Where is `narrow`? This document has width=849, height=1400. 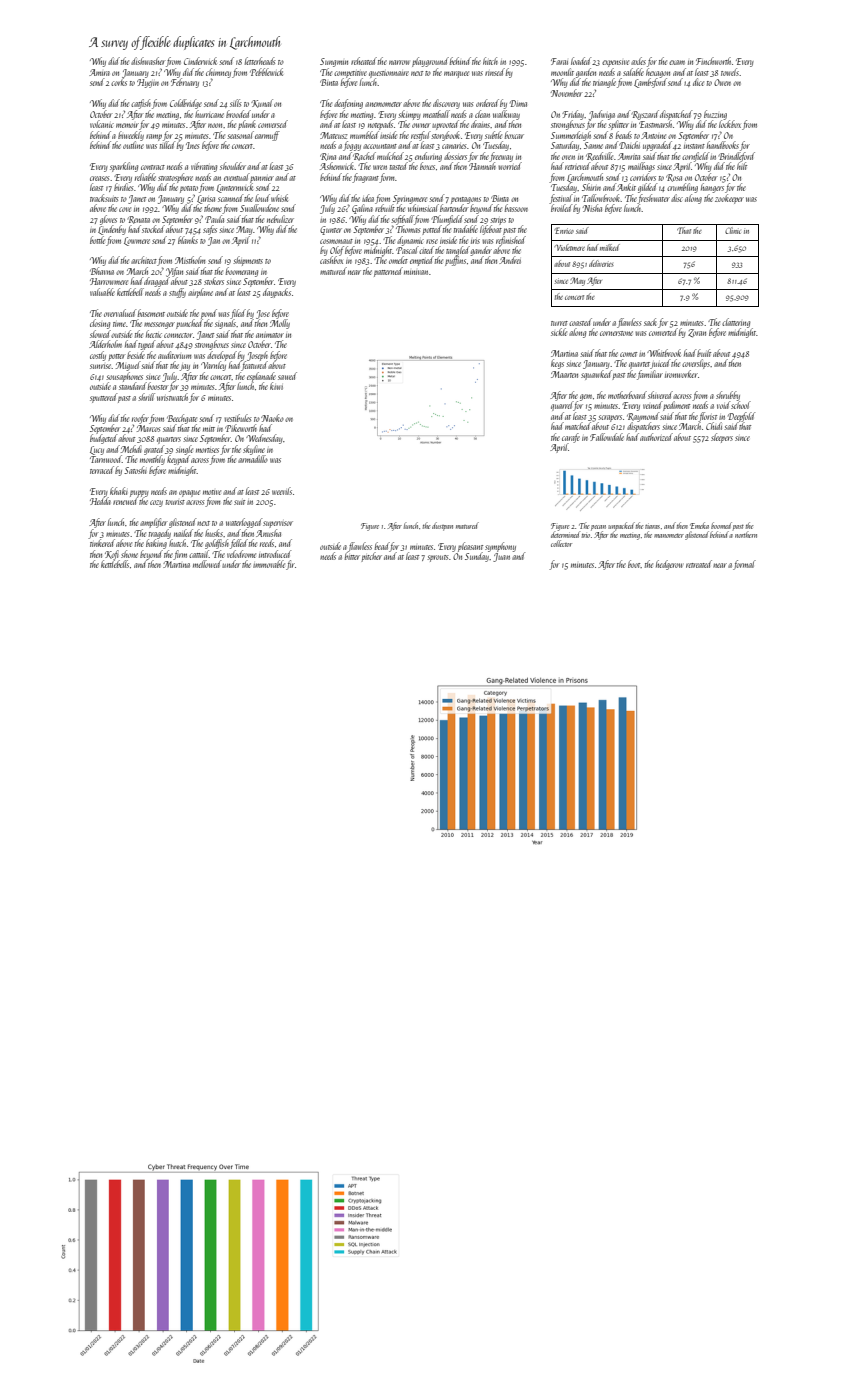 narrow is located at coordinates (399, 62).
